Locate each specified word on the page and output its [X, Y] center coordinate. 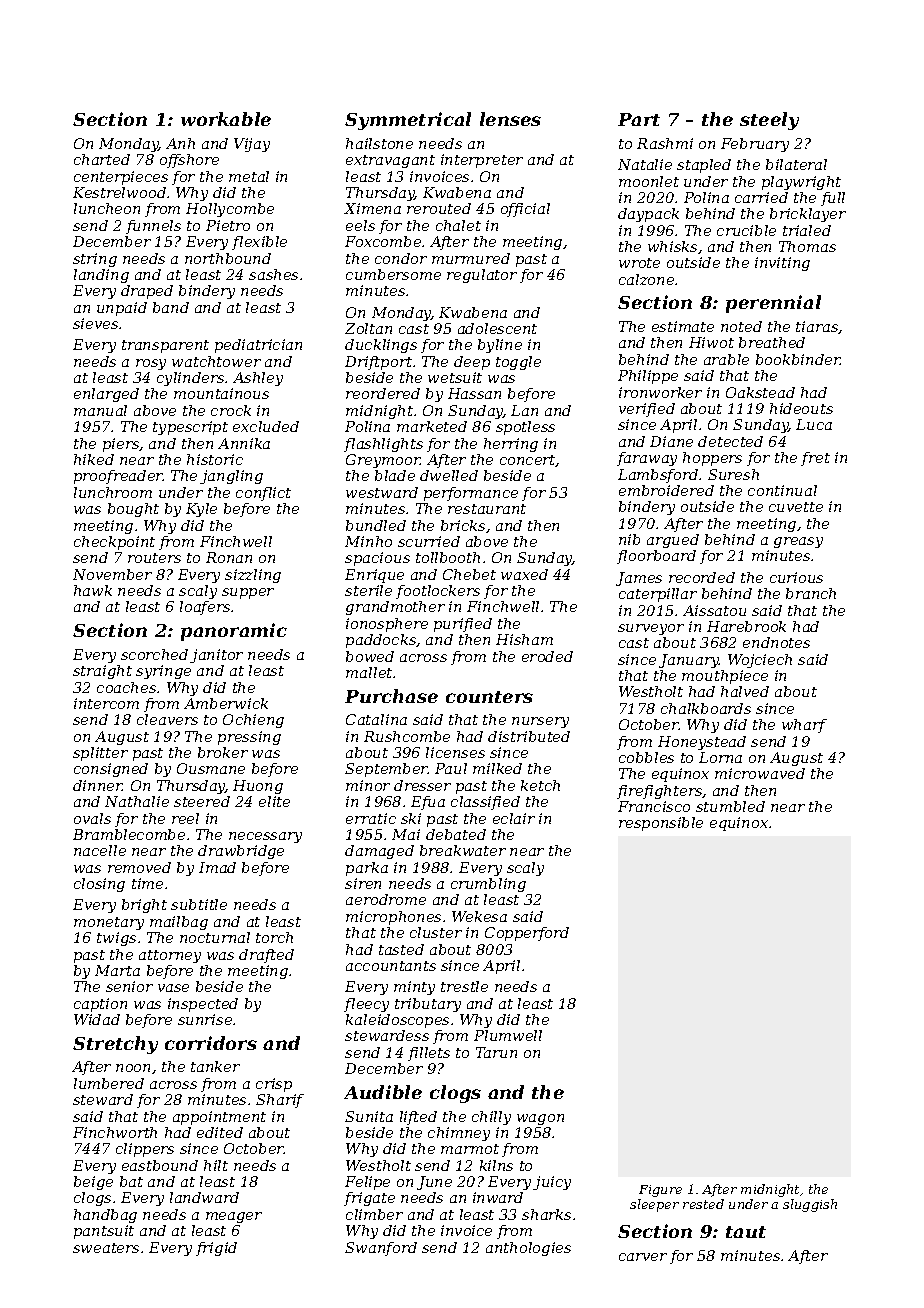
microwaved [760, 773]
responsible [661, 824]
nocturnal [215, 937]
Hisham [524, 639]
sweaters [106, 1248]
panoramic [234, 632]
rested [703, 1204]
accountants [391, 966]
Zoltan [368, 328]
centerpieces [121, 178]
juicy [552, 1183]
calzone [646, 279]
